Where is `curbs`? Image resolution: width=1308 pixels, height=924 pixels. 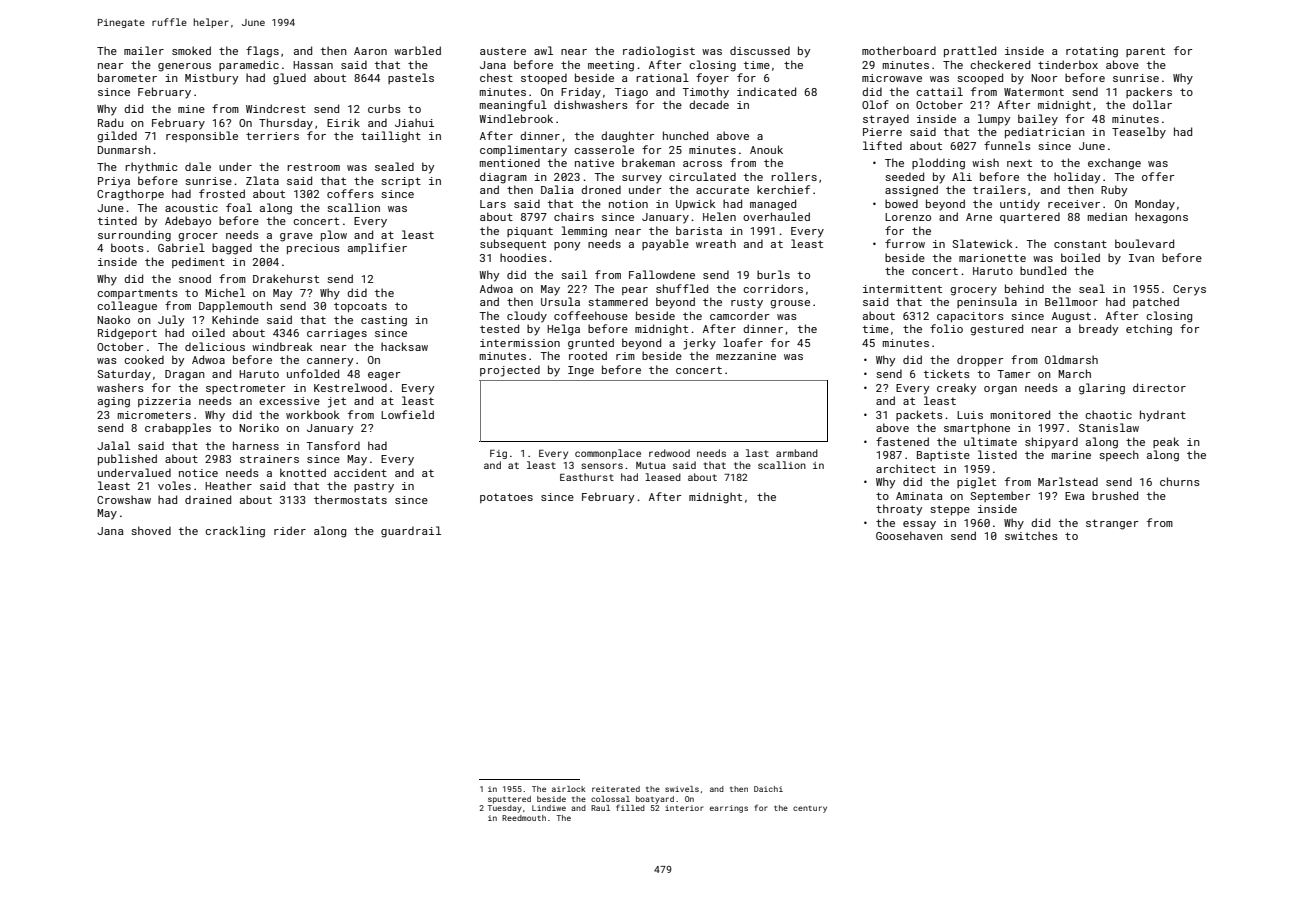
curbs is located at coordinates (384, 108).
